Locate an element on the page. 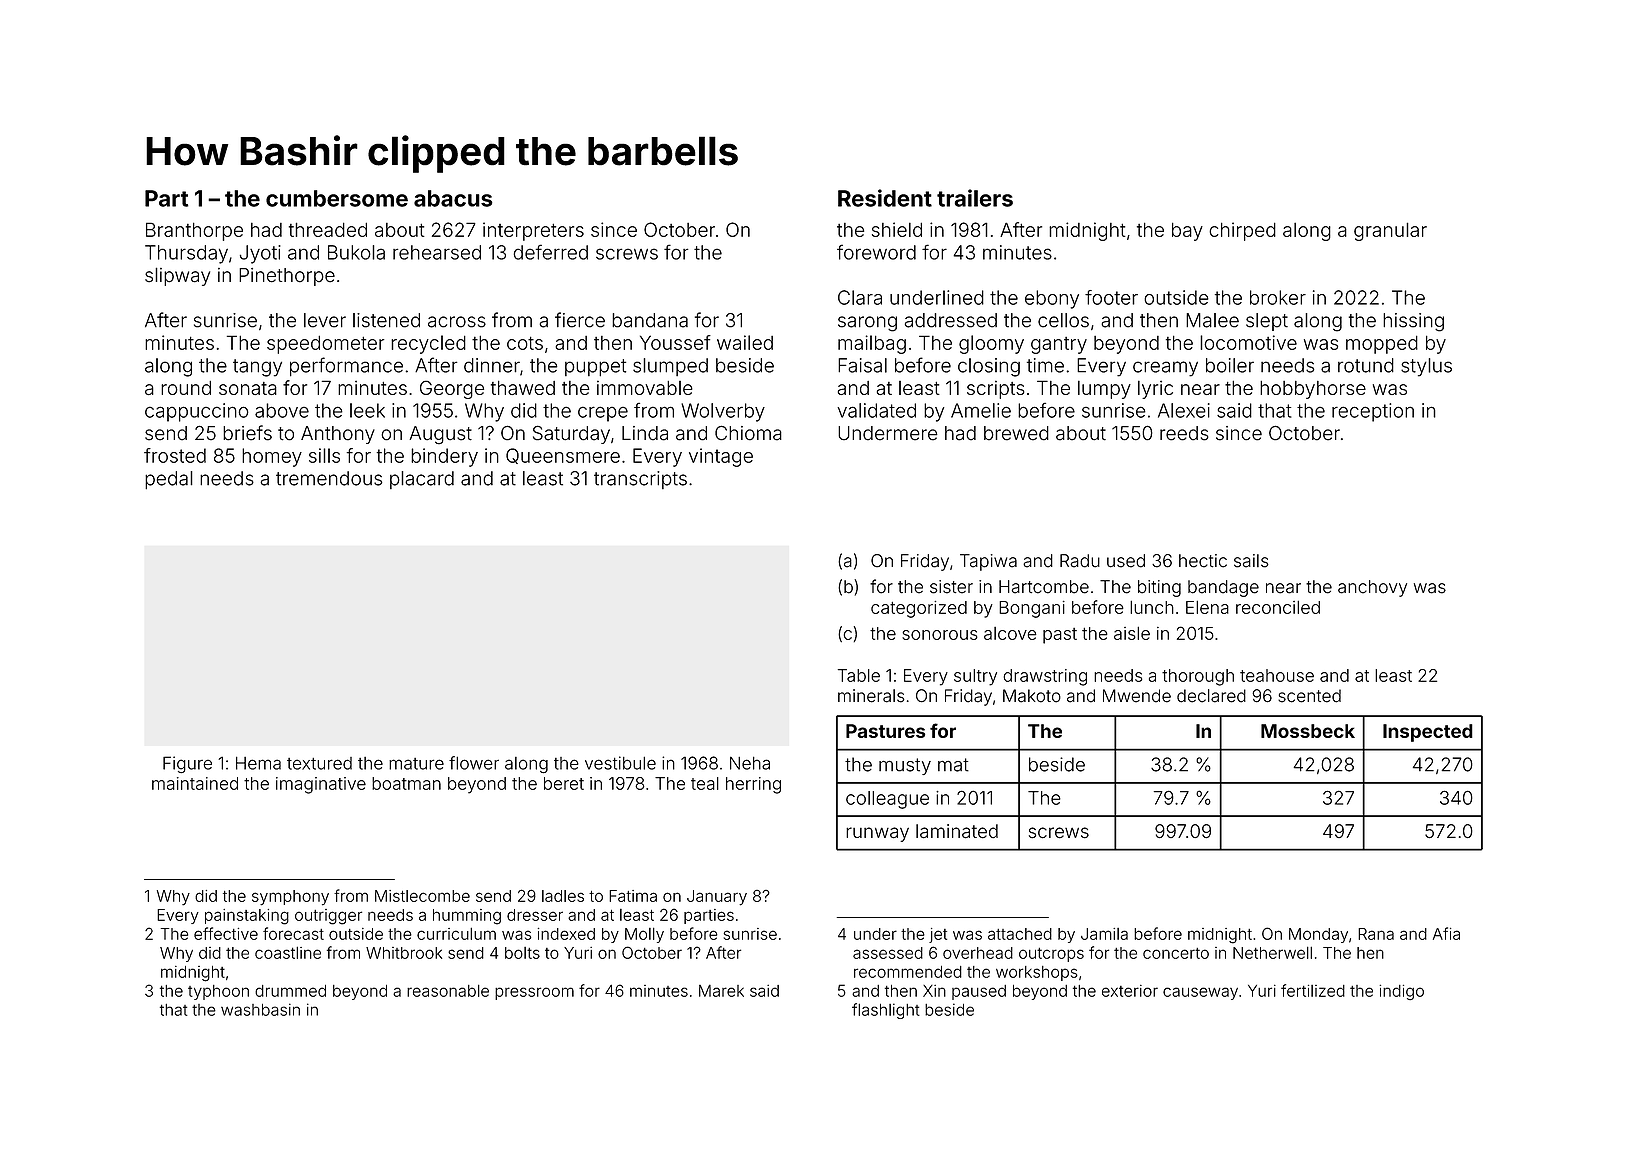 The height and width of the image is (1149, 1626). granular is located at coordinates (1390, 231).
